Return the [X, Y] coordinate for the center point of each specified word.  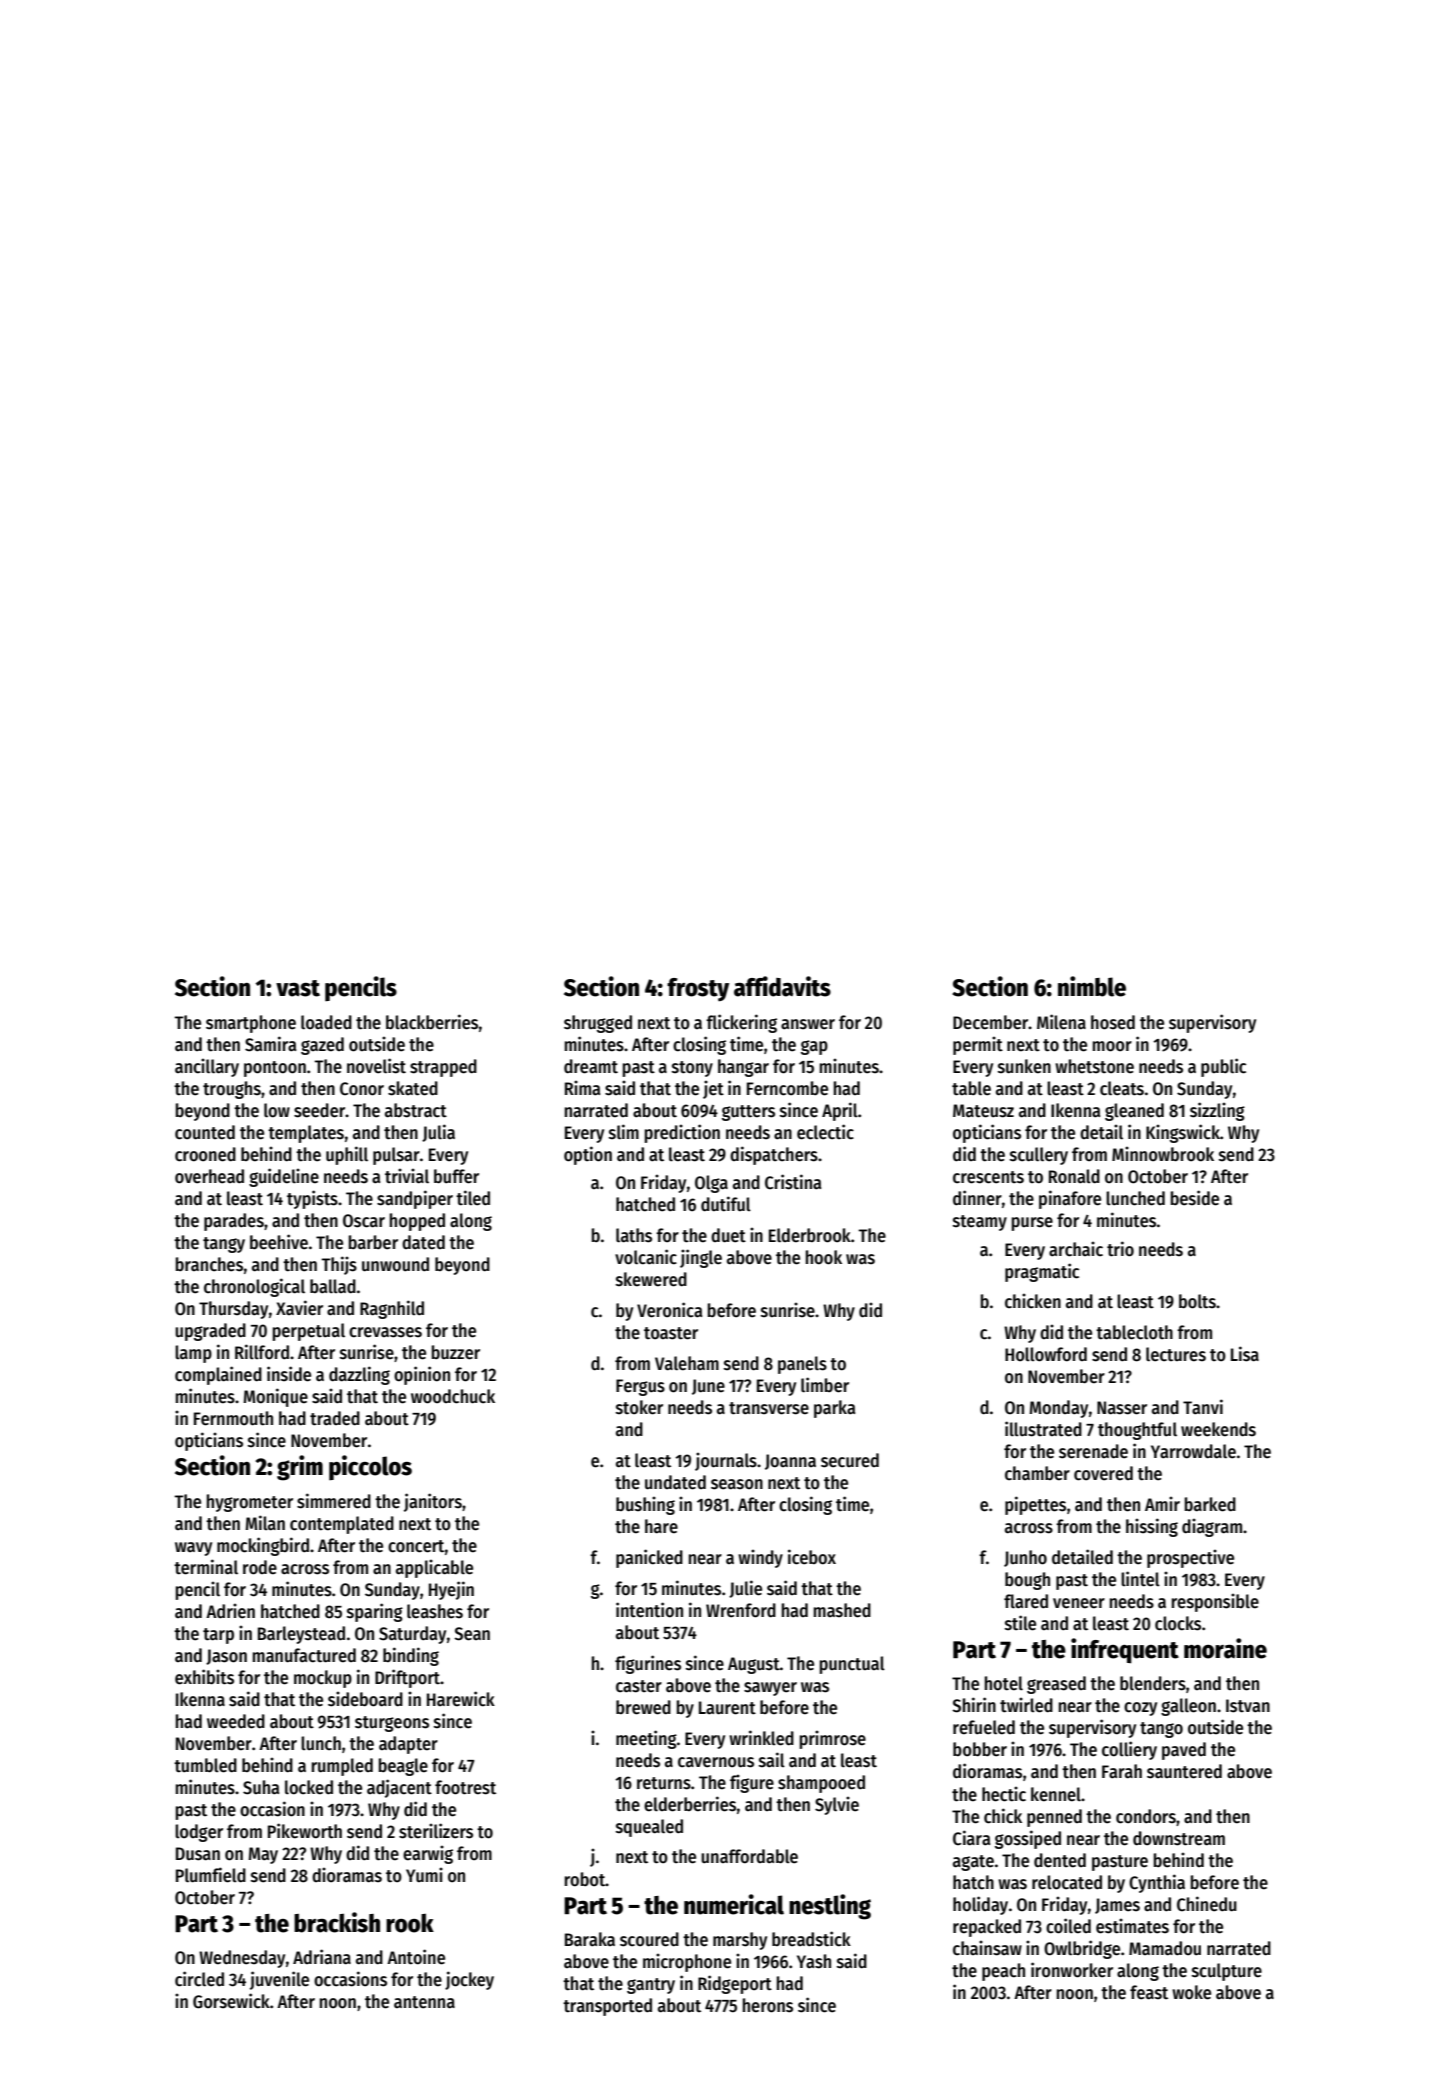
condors [1146, 1816]
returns [664, 1783]
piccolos [370, 1467]
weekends [1218, 1429]
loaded [326, 1022]
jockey [469, 1980]
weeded [236, 1721]
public [1223, 1067]
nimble [1092, 986]
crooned [205, 1154]
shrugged [598, 1024]
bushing [645, 1505]
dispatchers [774, 1155]
